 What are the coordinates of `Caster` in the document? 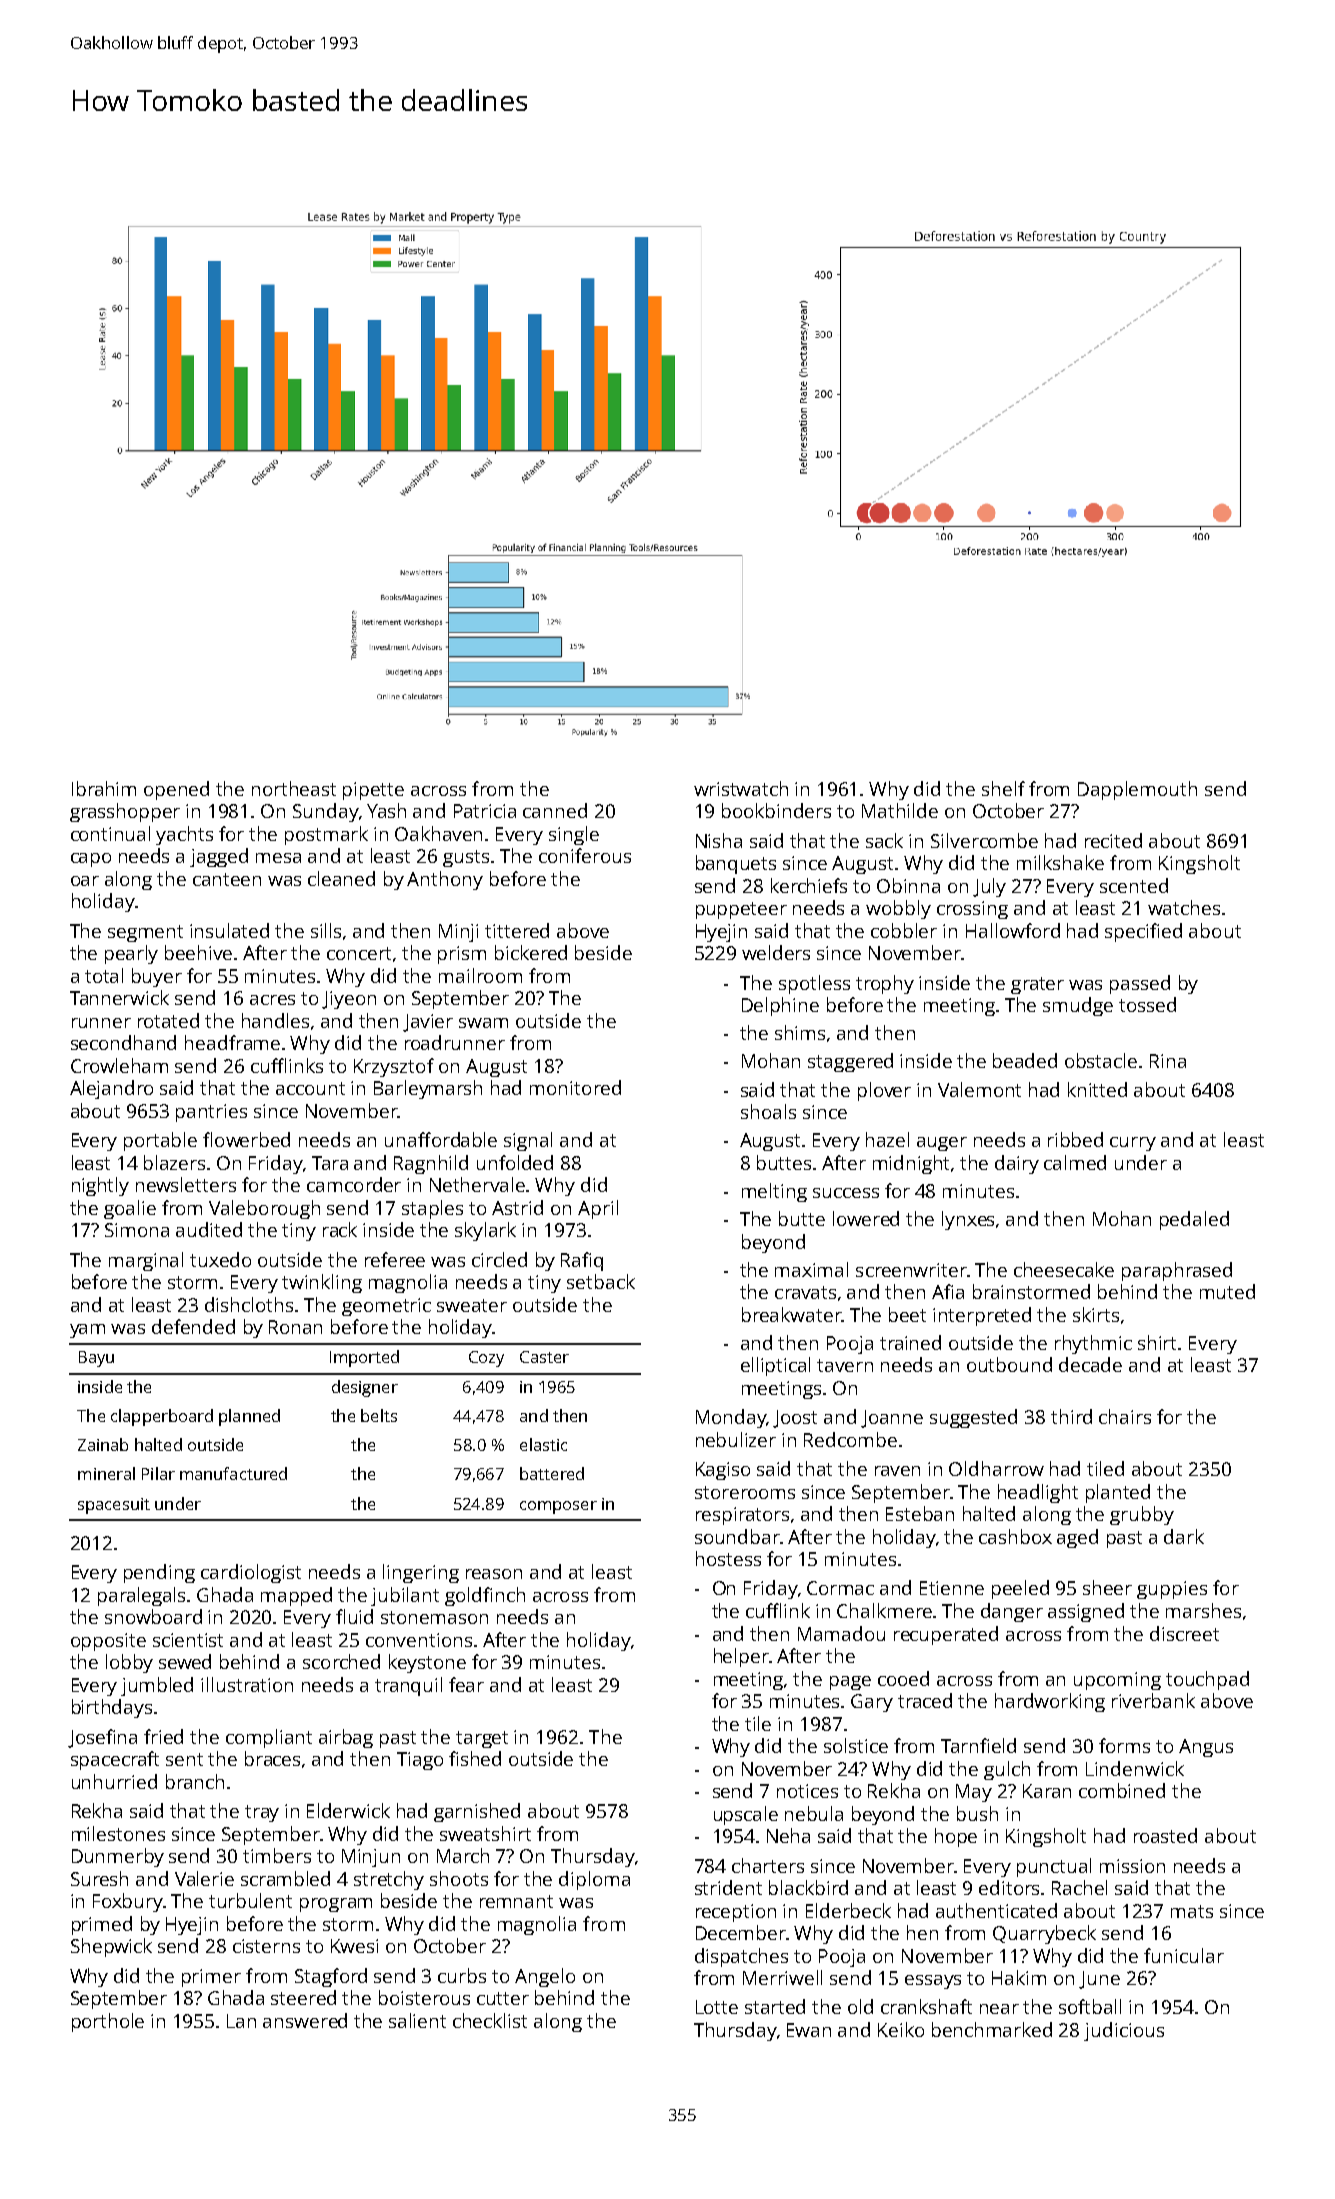 It's located at (544, 1357).
